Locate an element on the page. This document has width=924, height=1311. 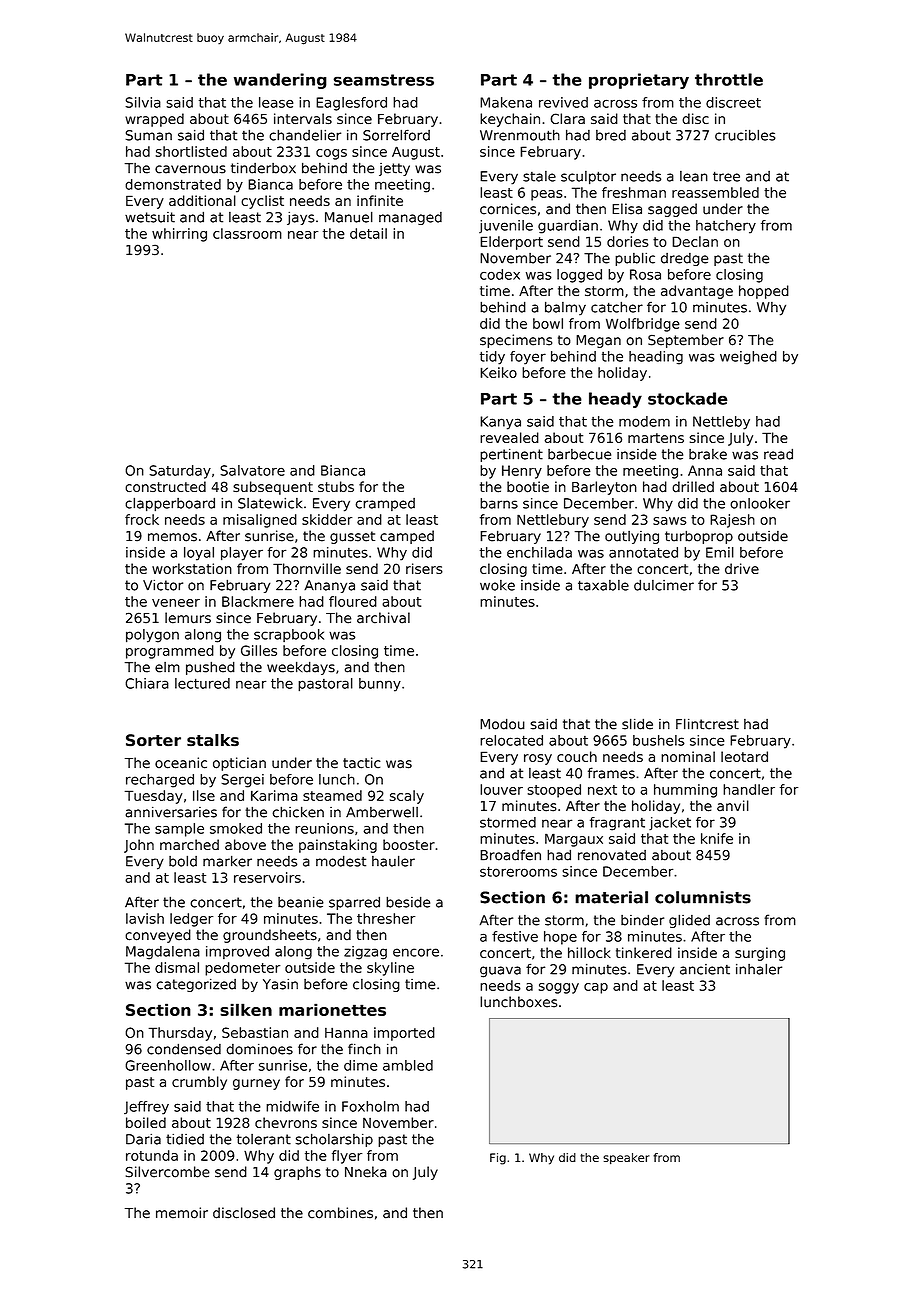
pertinent is located at coordinates (511, 455).
